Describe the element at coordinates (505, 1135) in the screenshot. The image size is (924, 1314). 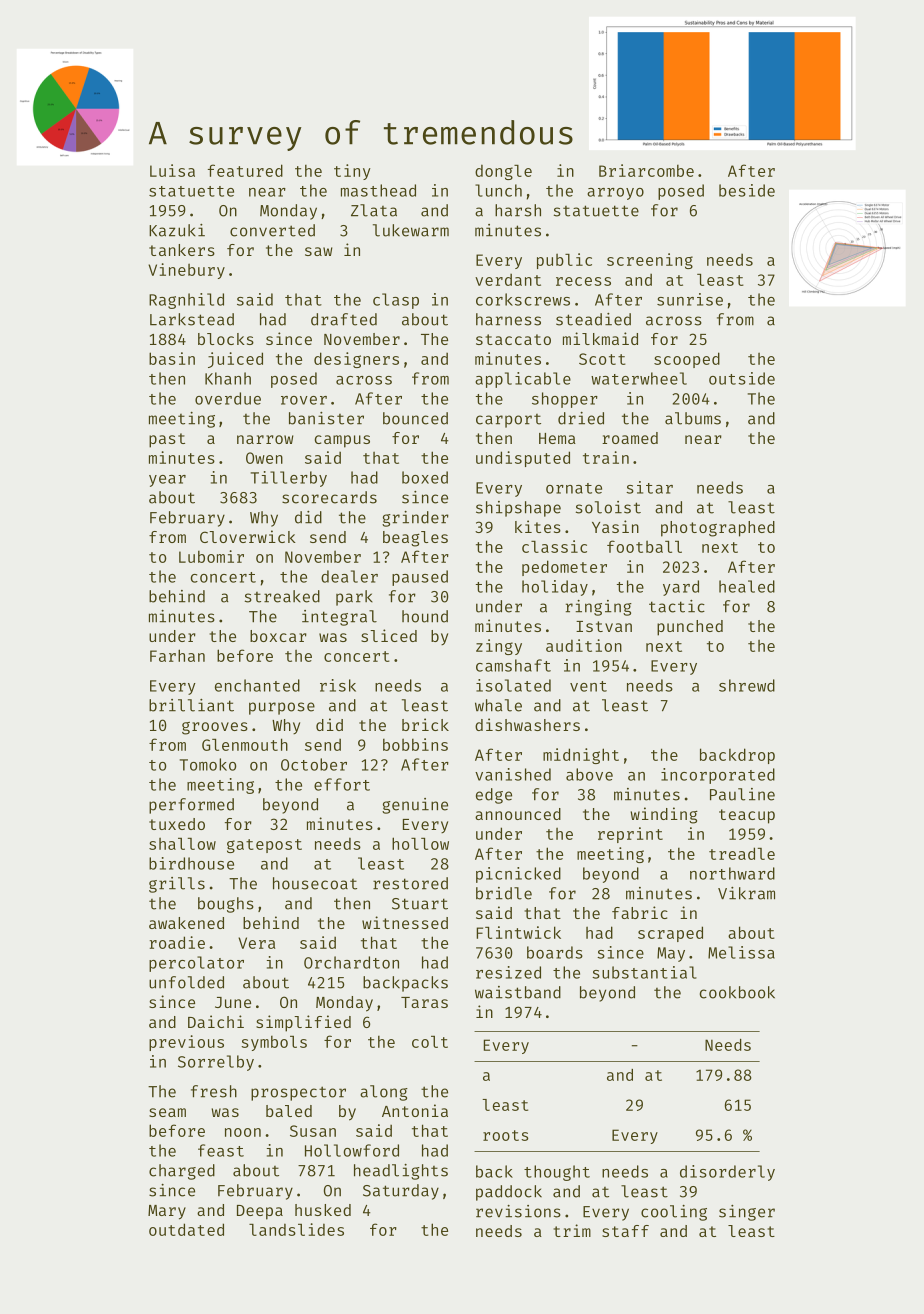
I see `roots` at that location.
